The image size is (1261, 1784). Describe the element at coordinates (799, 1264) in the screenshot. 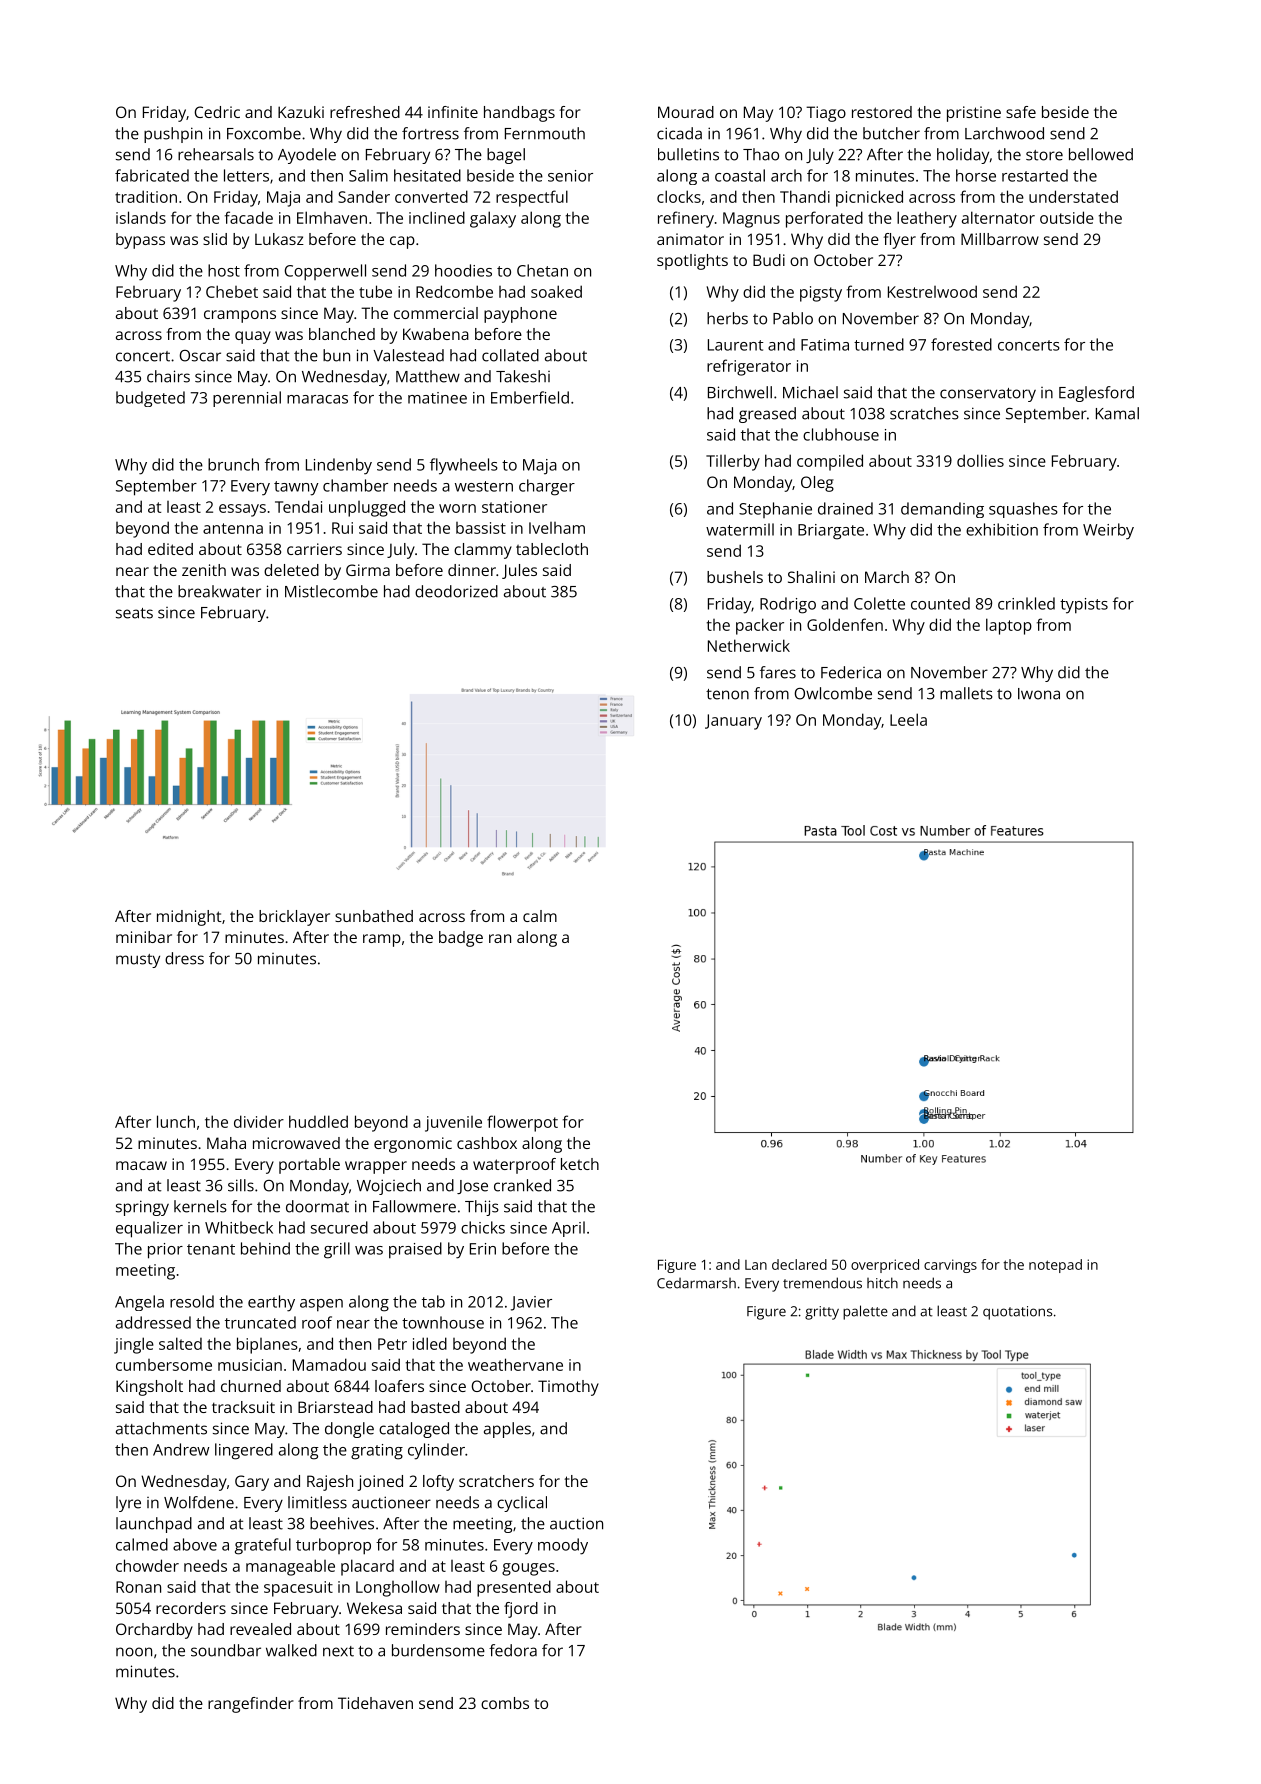

I see `declared` at that location.
